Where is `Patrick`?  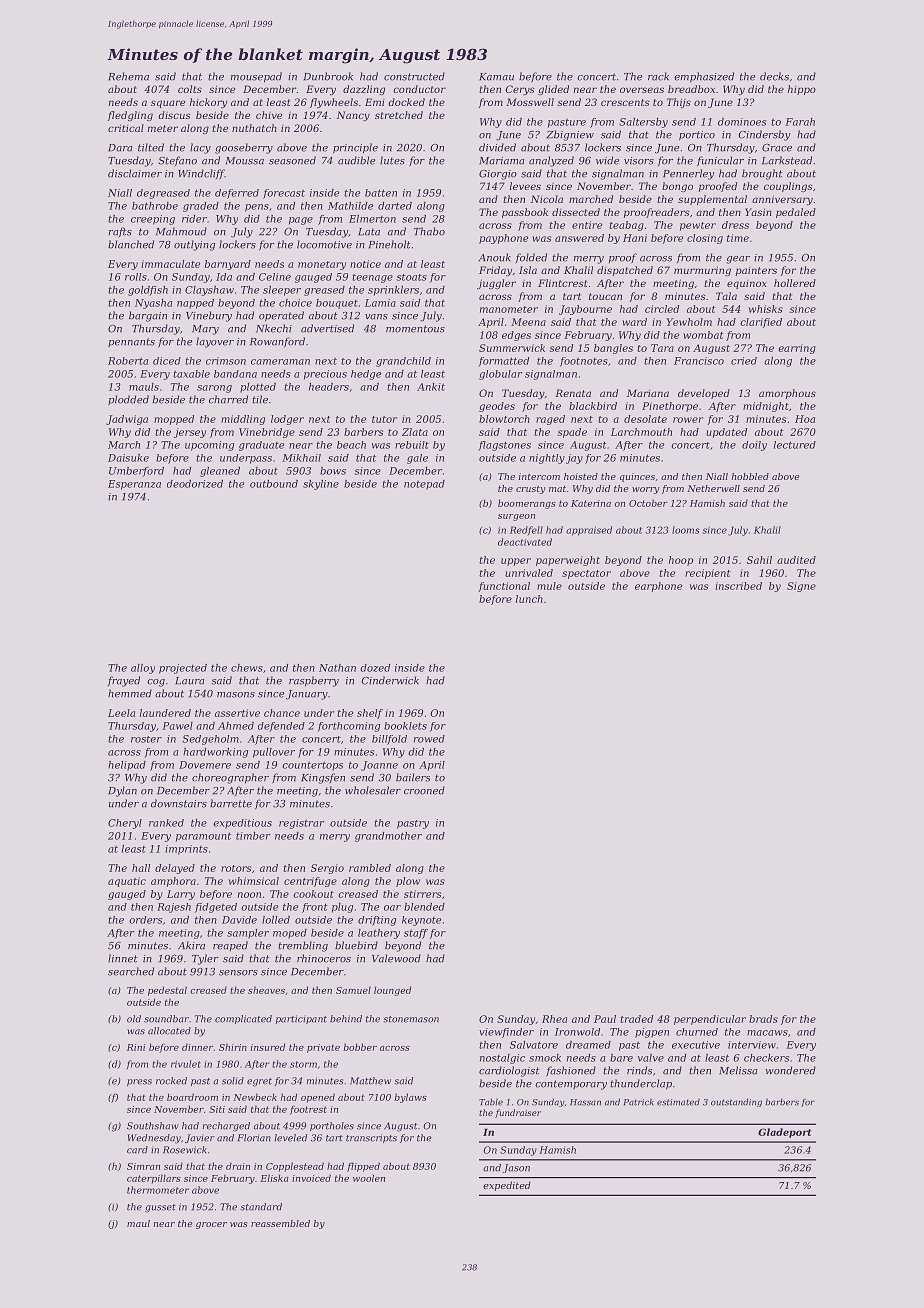
Patrick is located at coordinates (639, 1102).
